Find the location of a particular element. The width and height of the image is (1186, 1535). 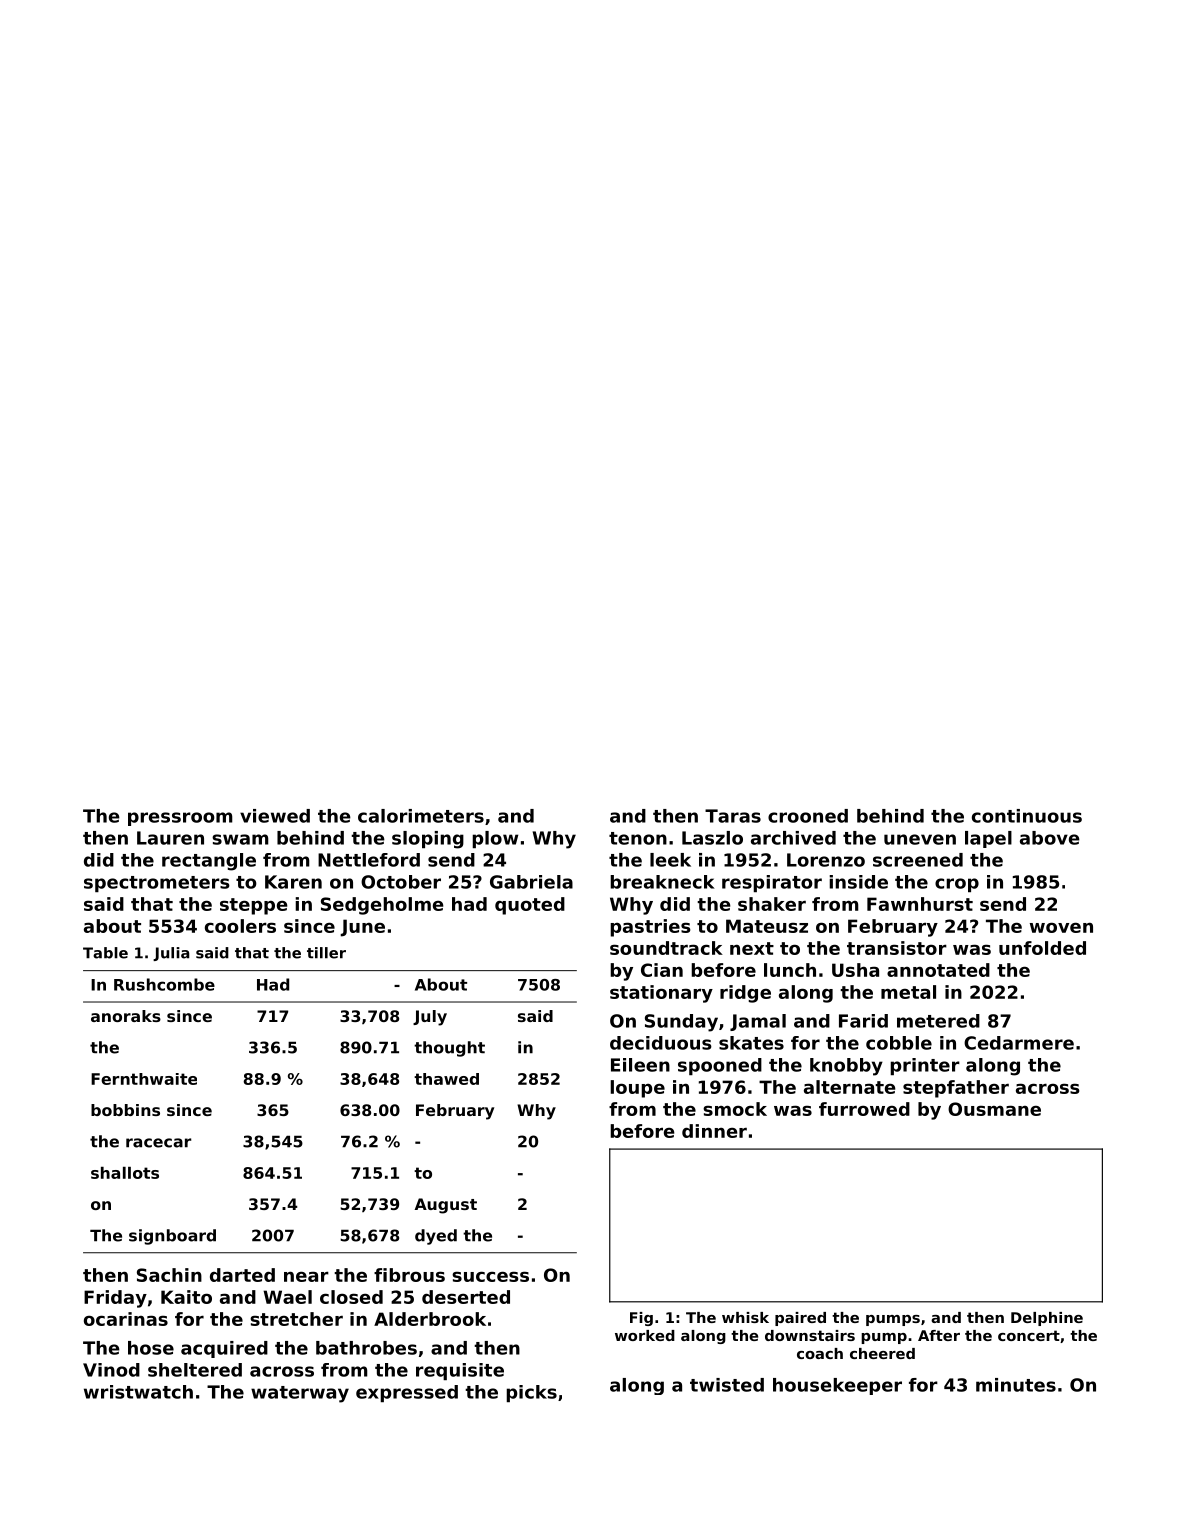

tiller is located at coordinates (326, 953).
